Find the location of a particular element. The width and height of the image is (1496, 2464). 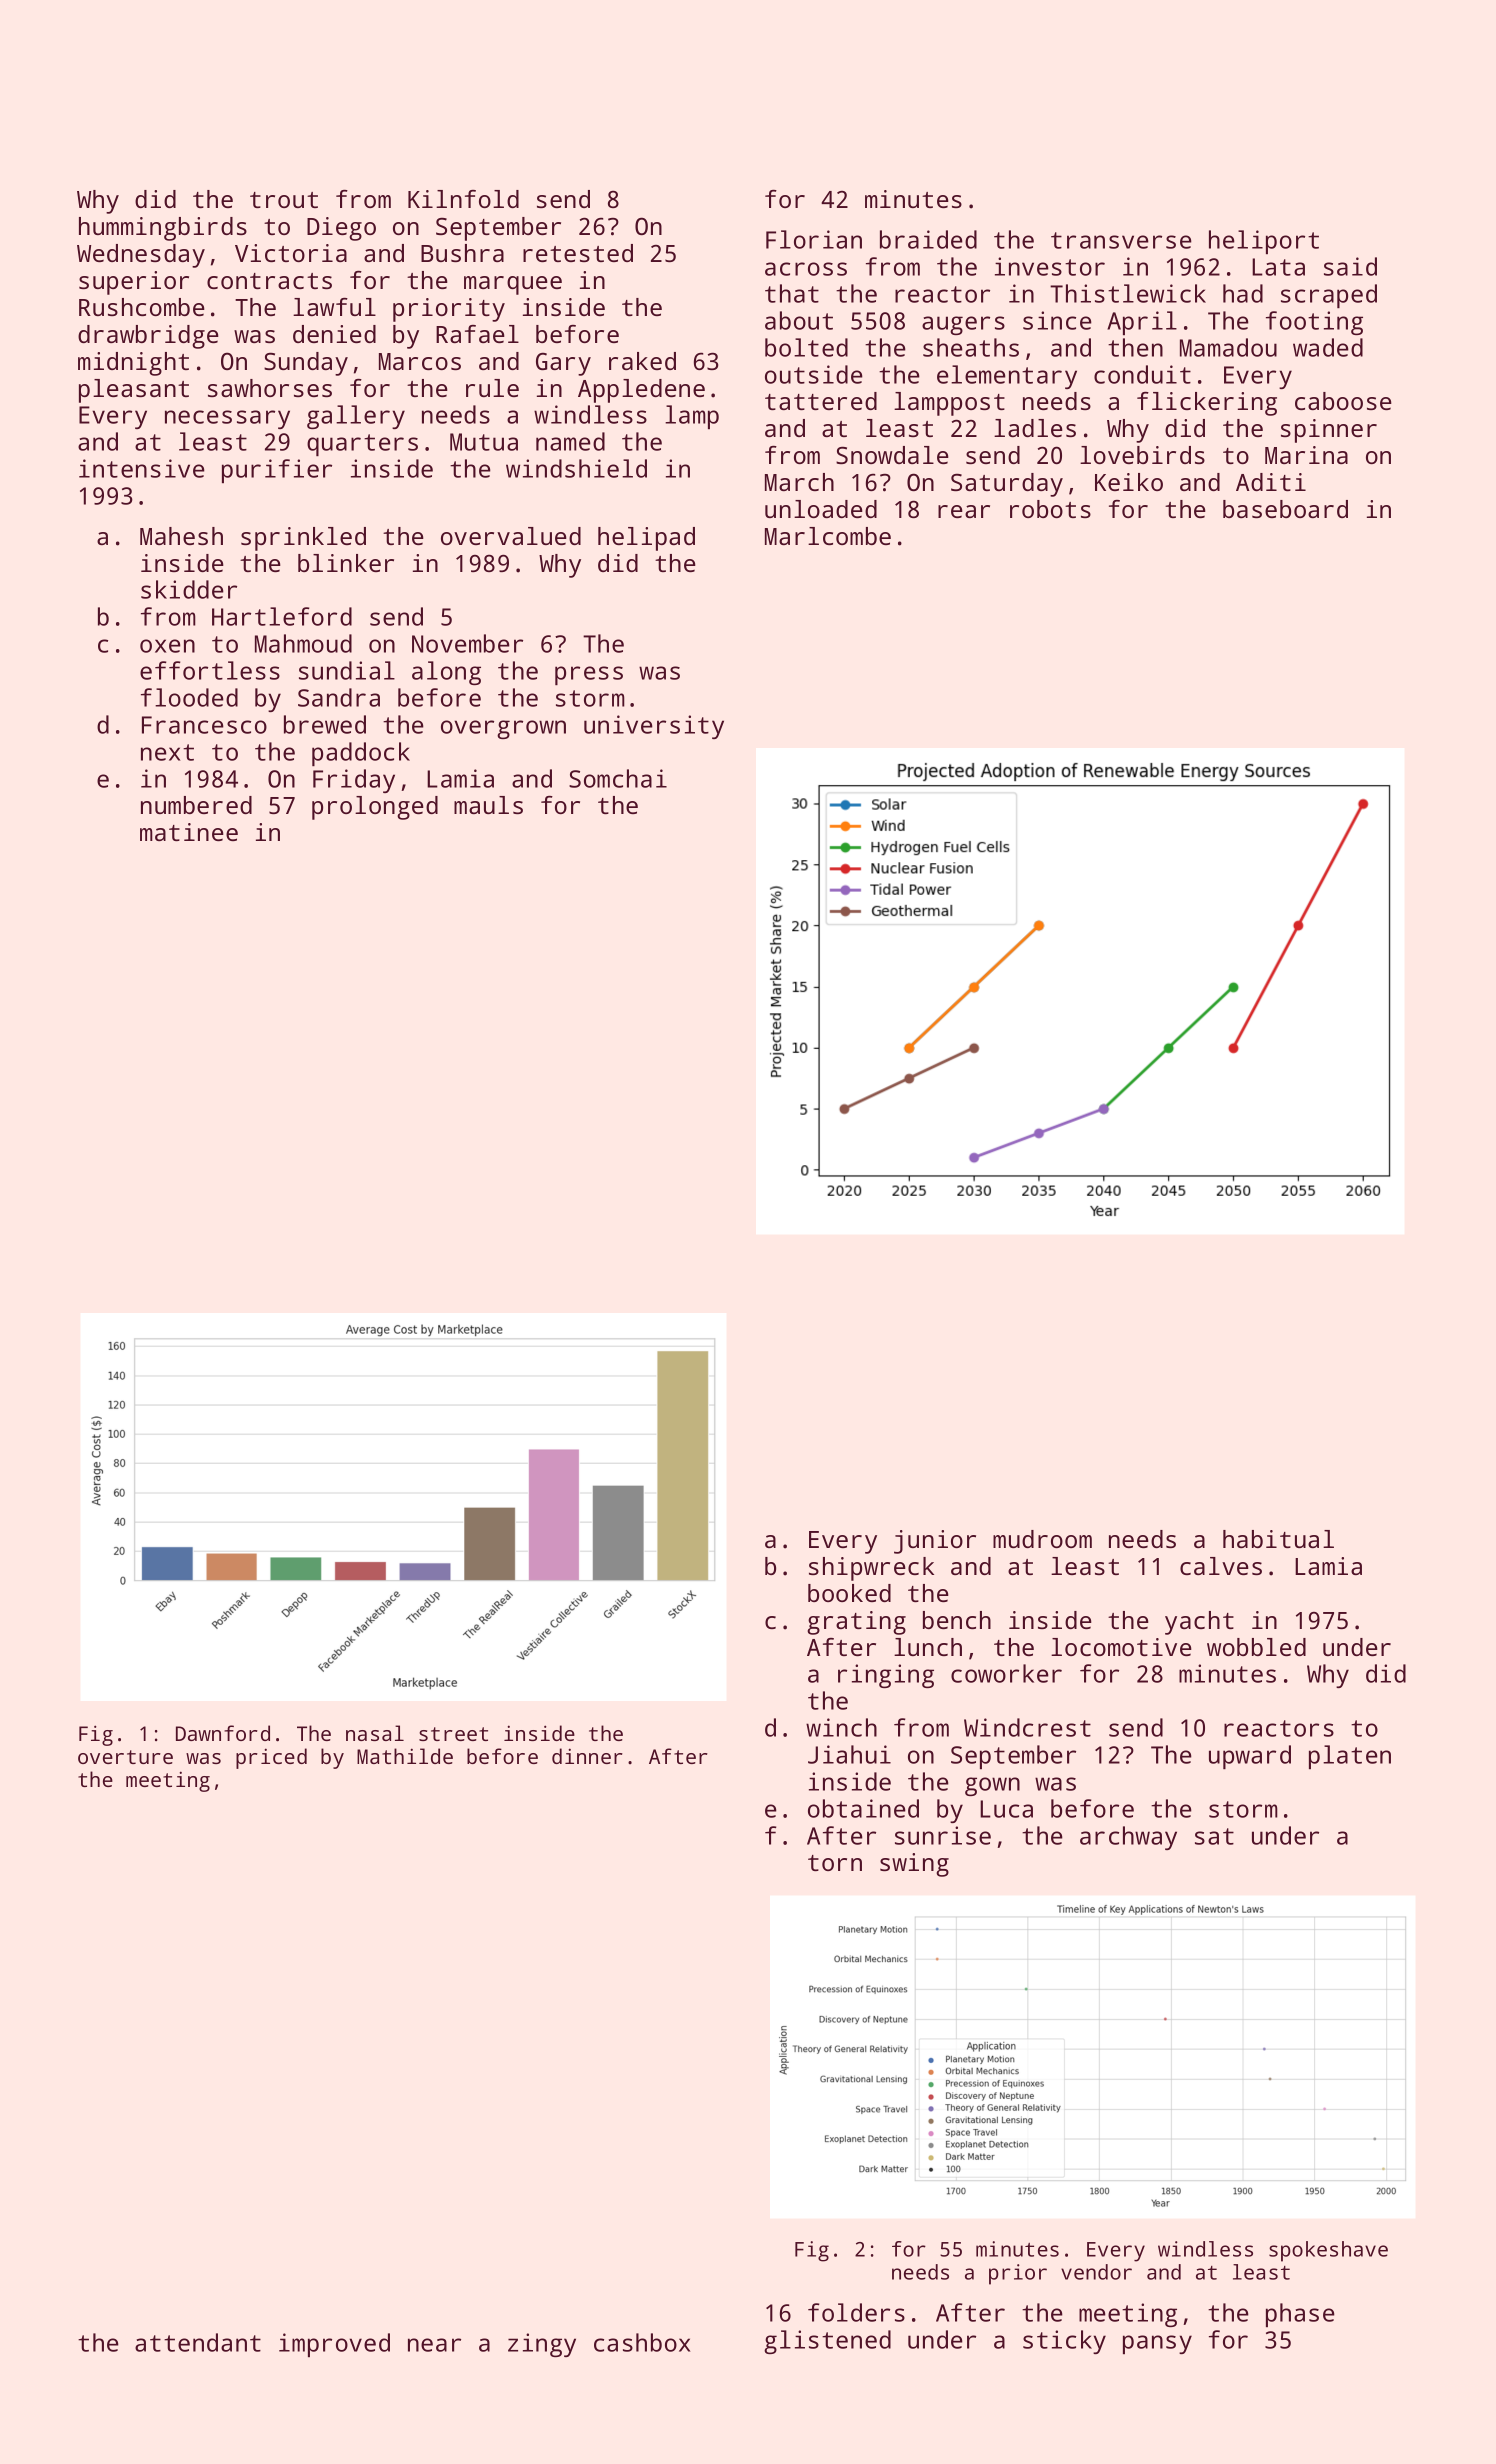

archway is located at coordinates (1128, 1838).
